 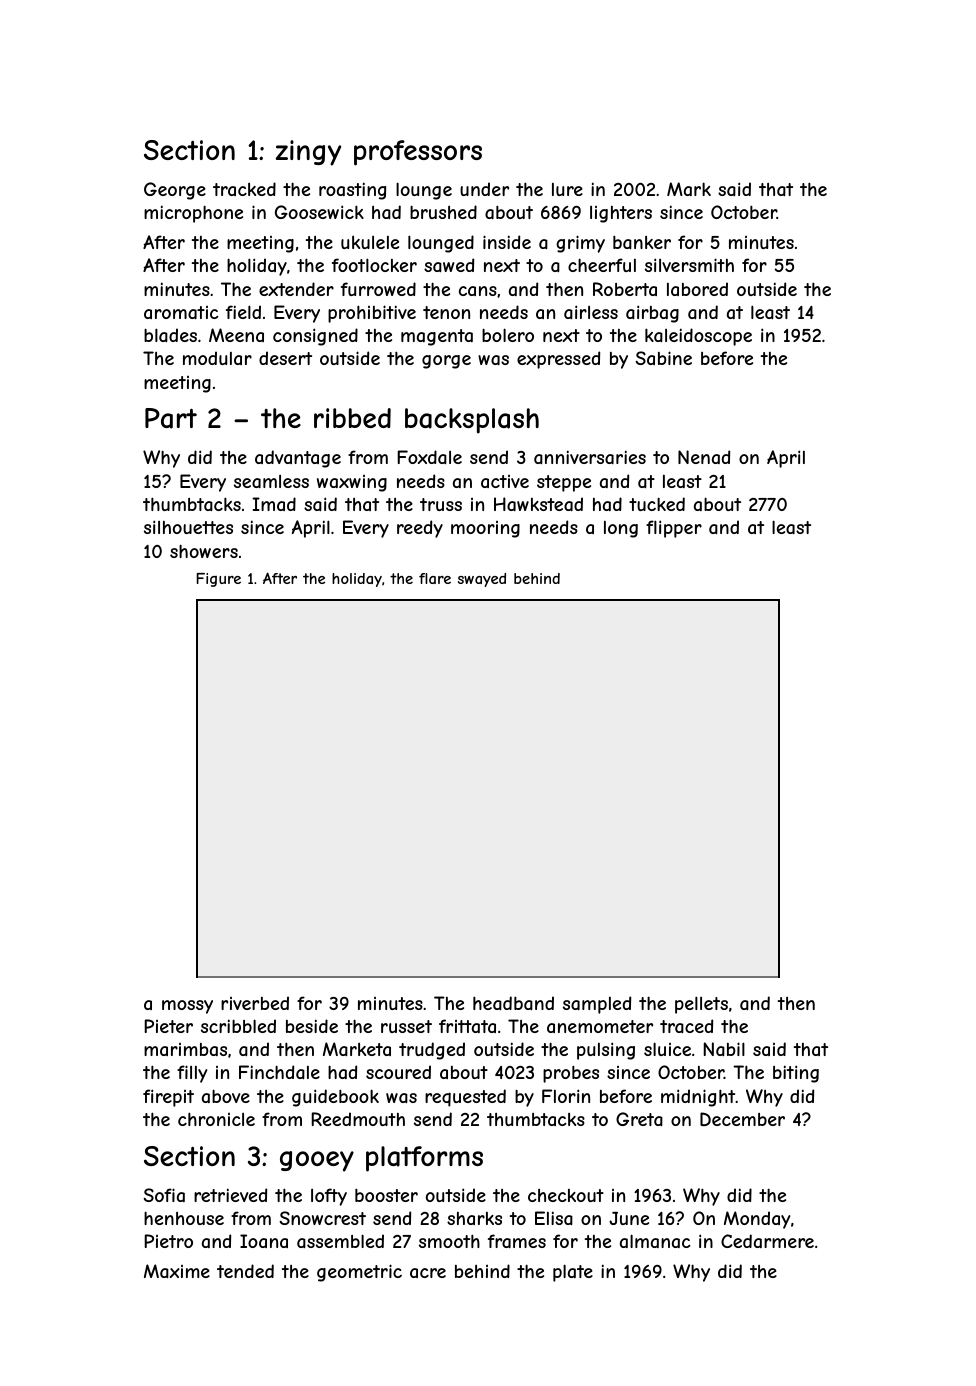 I want to click on labored, so click(x=697, y=289).
